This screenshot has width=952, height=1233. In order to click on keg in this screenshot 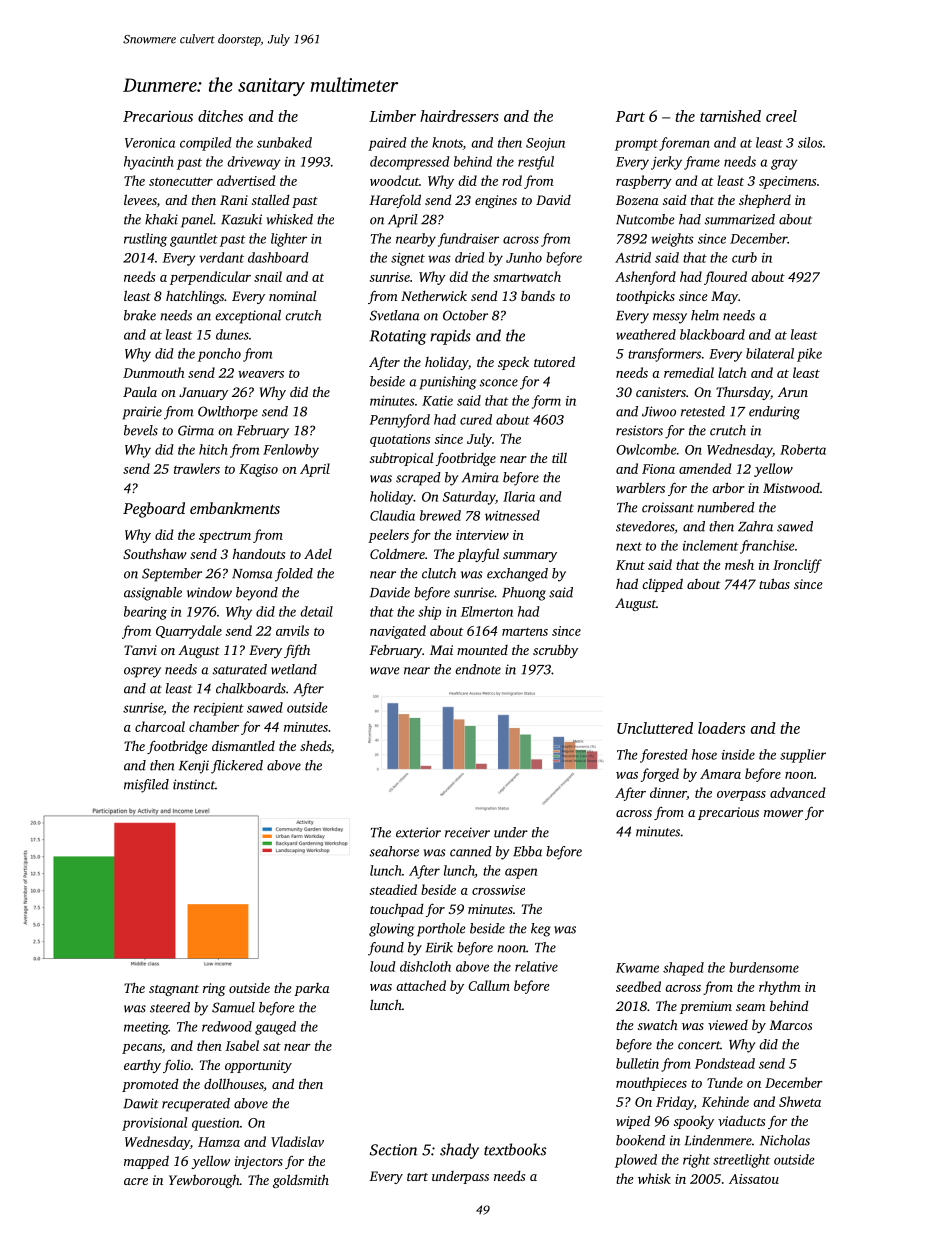, I will do `click(541, 930)`.
